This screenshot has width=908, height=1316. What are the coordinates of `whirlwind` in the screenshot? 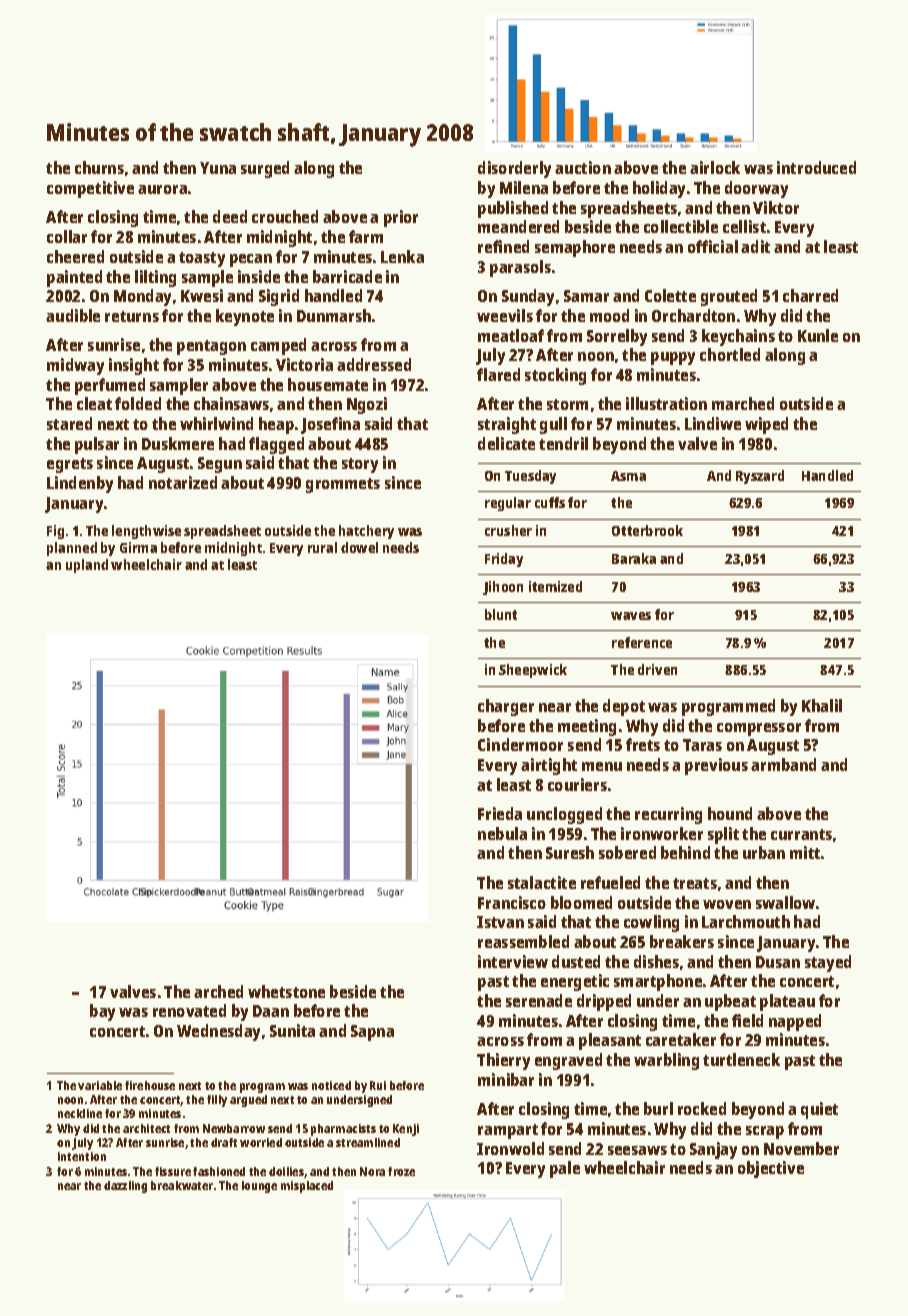 It's located at (216, 423).
